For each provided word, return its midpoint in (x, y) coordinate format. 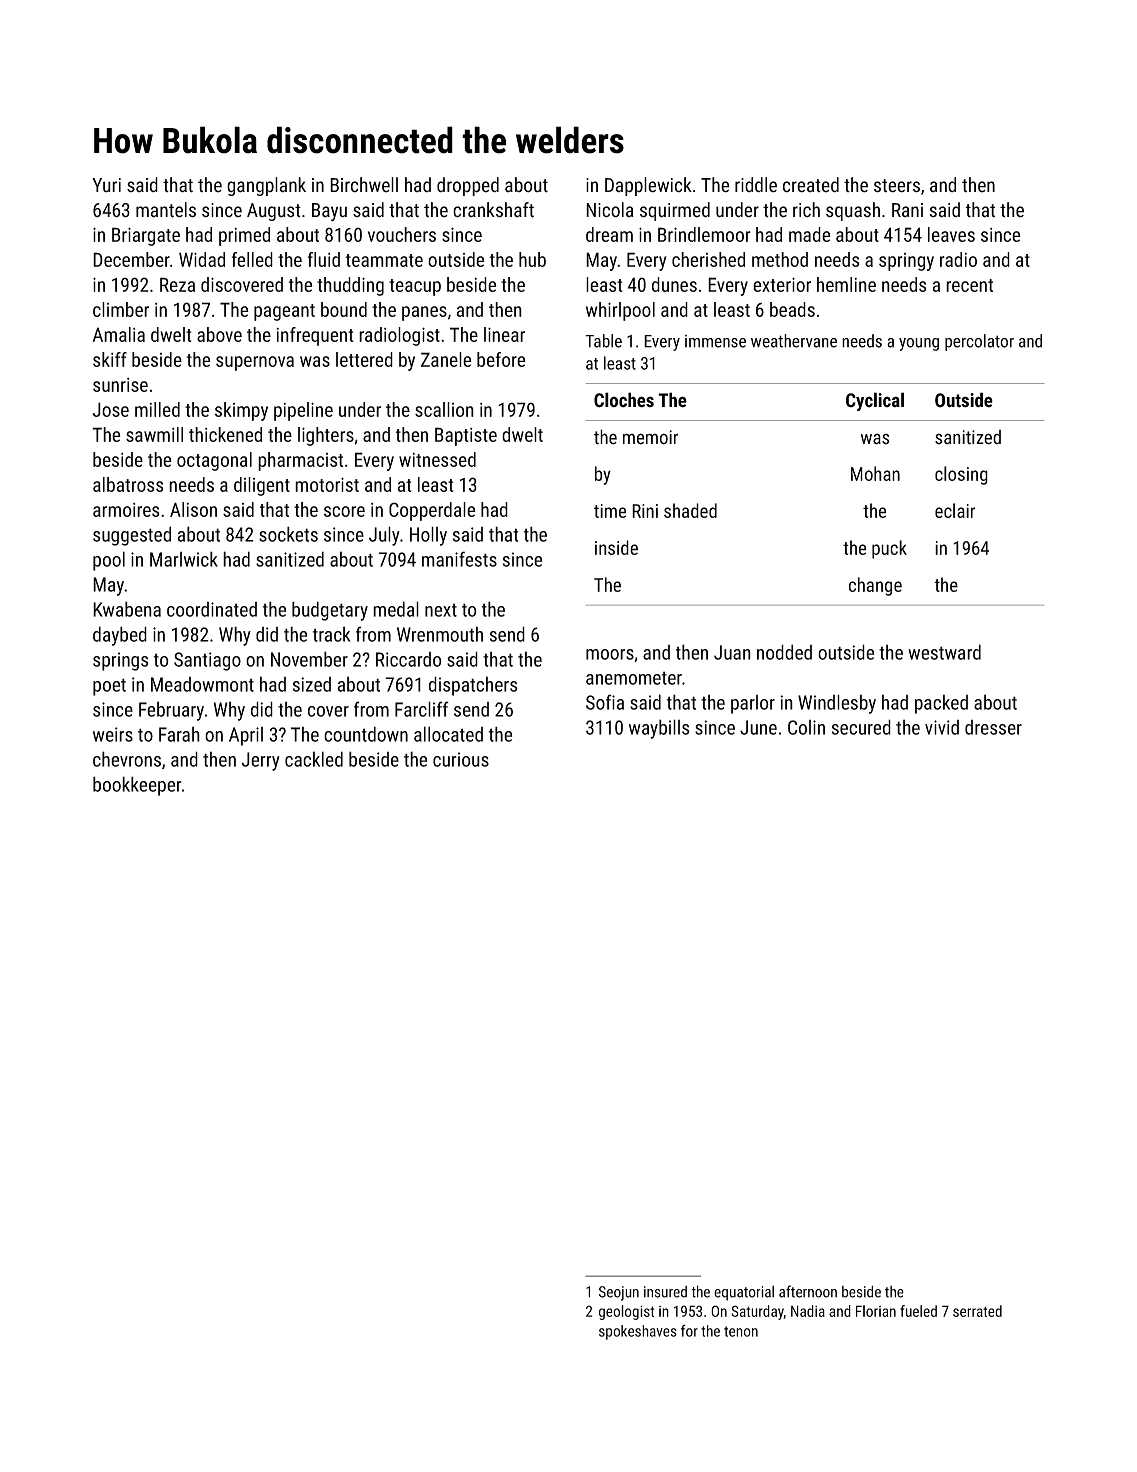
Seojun (619, 1293)
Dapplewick (648, 186)
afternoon (808, 1291)
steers (897, 186)
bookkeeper (137, 786)
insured (665, 1292)
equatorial (744, 1293)
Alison (193, 509)
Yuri (106, 185)
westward (944, 652)
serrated (977, 1311)
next (441, 610)
